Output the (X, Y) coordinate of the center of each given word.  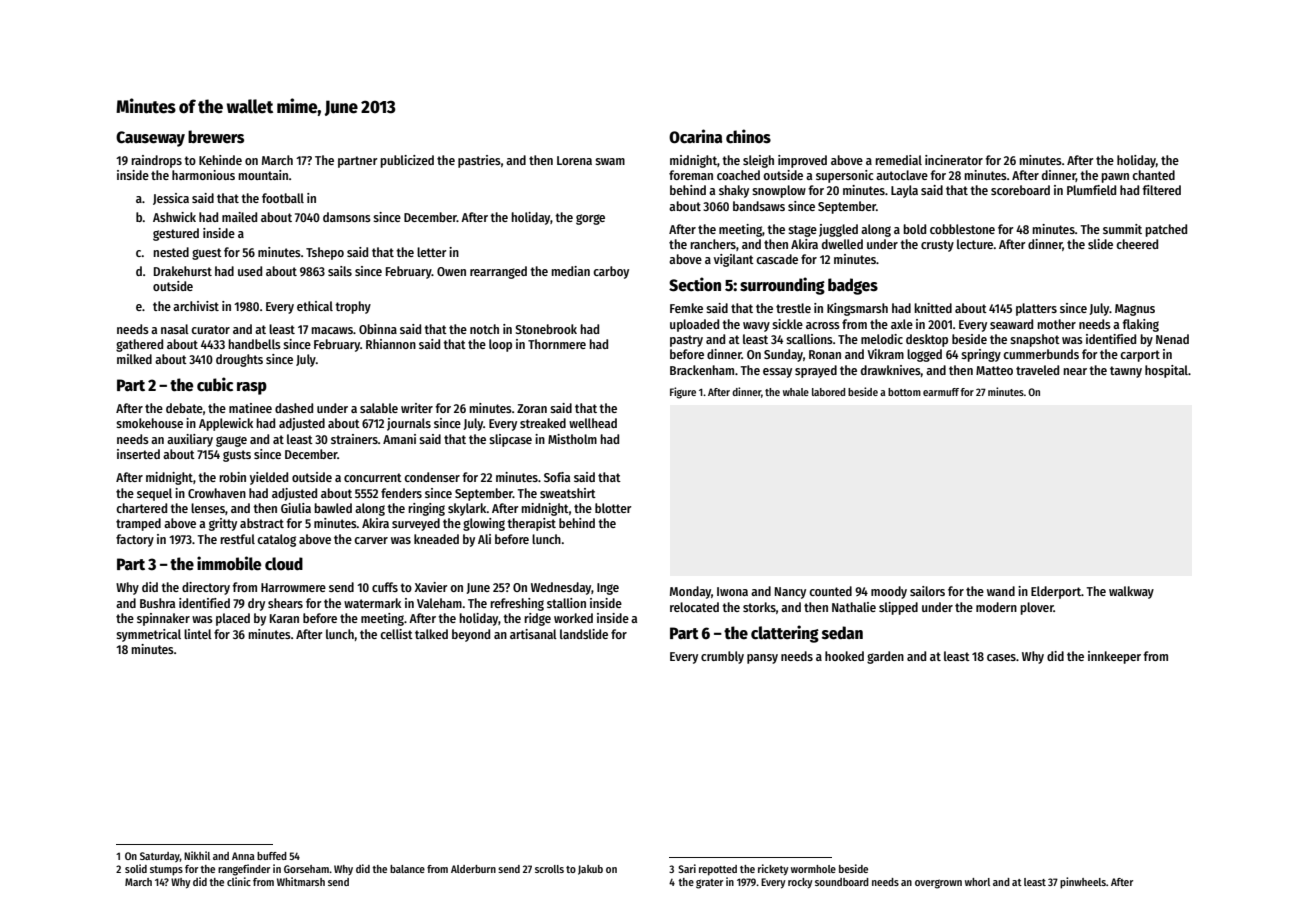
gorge (590, 219)
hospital (1166, 371)
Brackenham (702, 370)
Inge (608, 589)
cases (1001, 657)
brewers (216, 137)
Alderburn (473, 869)
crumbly (722, 657)
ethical (315, 306)
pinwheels (1083, 883)
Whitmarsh (301, 881)
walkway (1131, 592)
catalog (276, 540)
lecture (975, 244)
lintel (198, 634)
